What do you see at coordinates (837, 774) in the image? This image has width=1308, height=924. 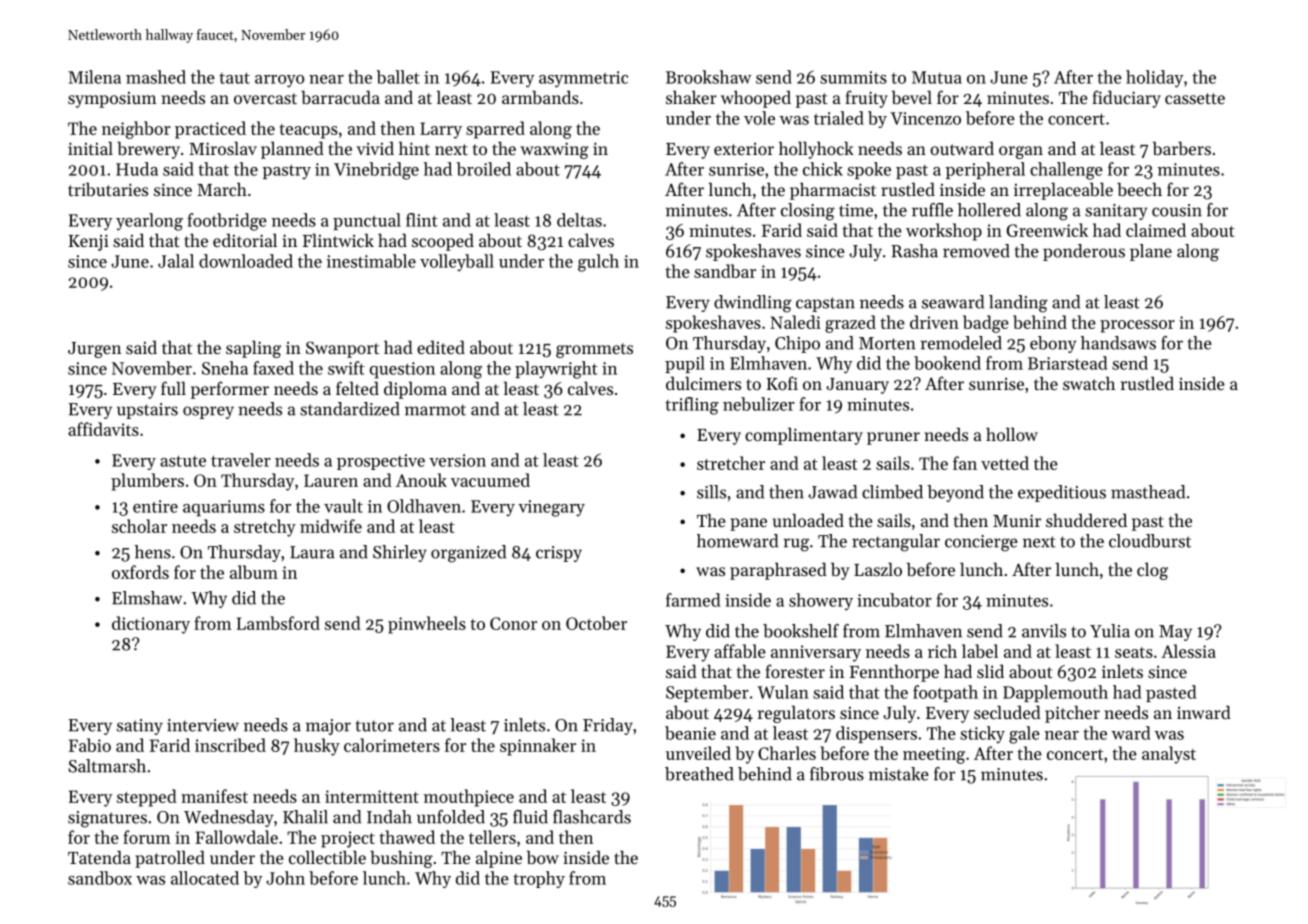 I see `fibrous` at bounding box center [837, 774].
